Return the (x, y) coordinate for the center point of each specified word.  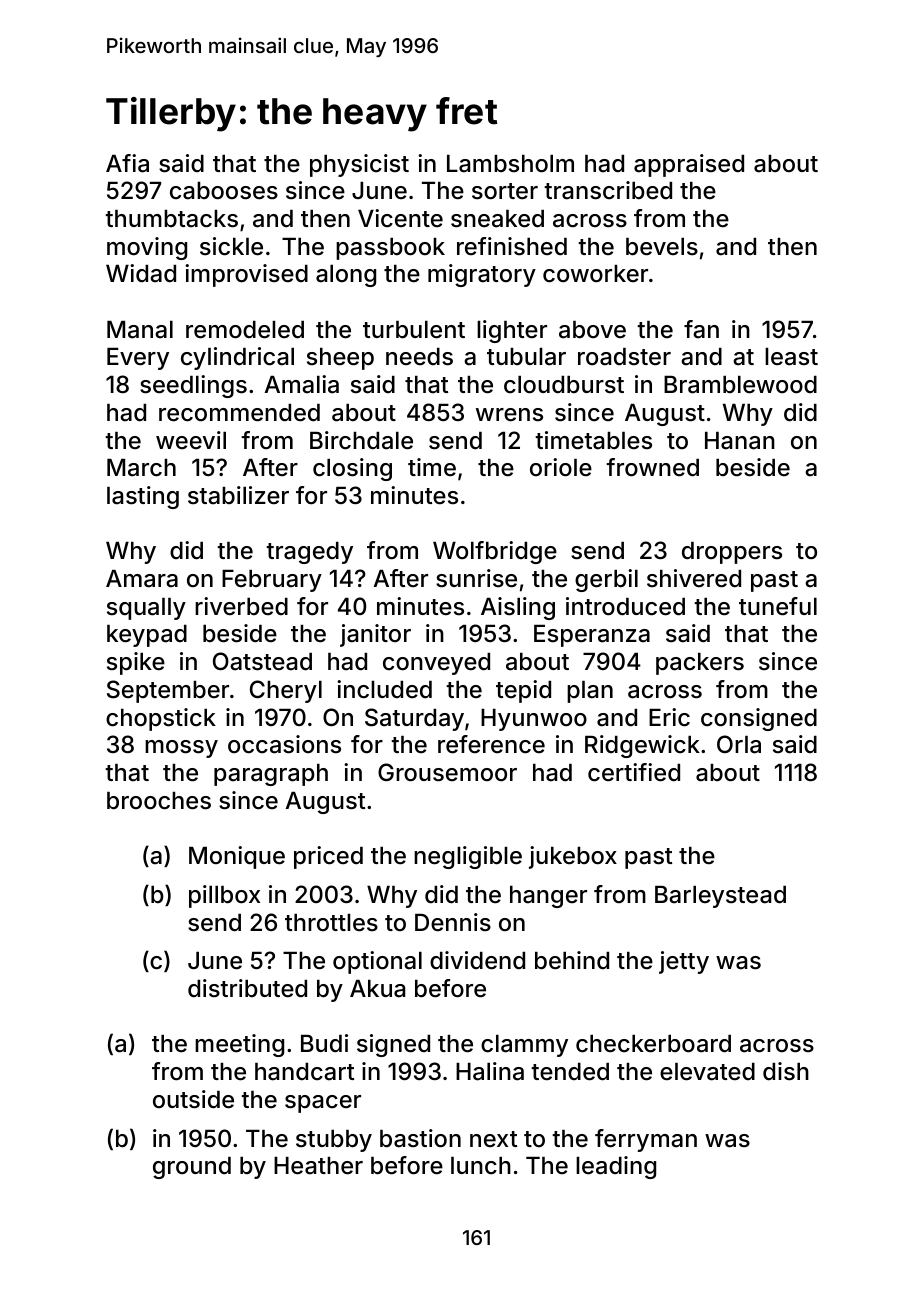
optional (377, 962)
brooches (159, 801)
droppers (732, 553)
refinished (512, 246)
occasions (284, 744)
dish (786, 1071)
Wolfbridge (495, 552)
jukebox (573, 857)
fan (701, 329)
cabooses (224, 191)
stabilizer (238, 495)
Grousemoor (447, 772)
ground (192, 1168)
